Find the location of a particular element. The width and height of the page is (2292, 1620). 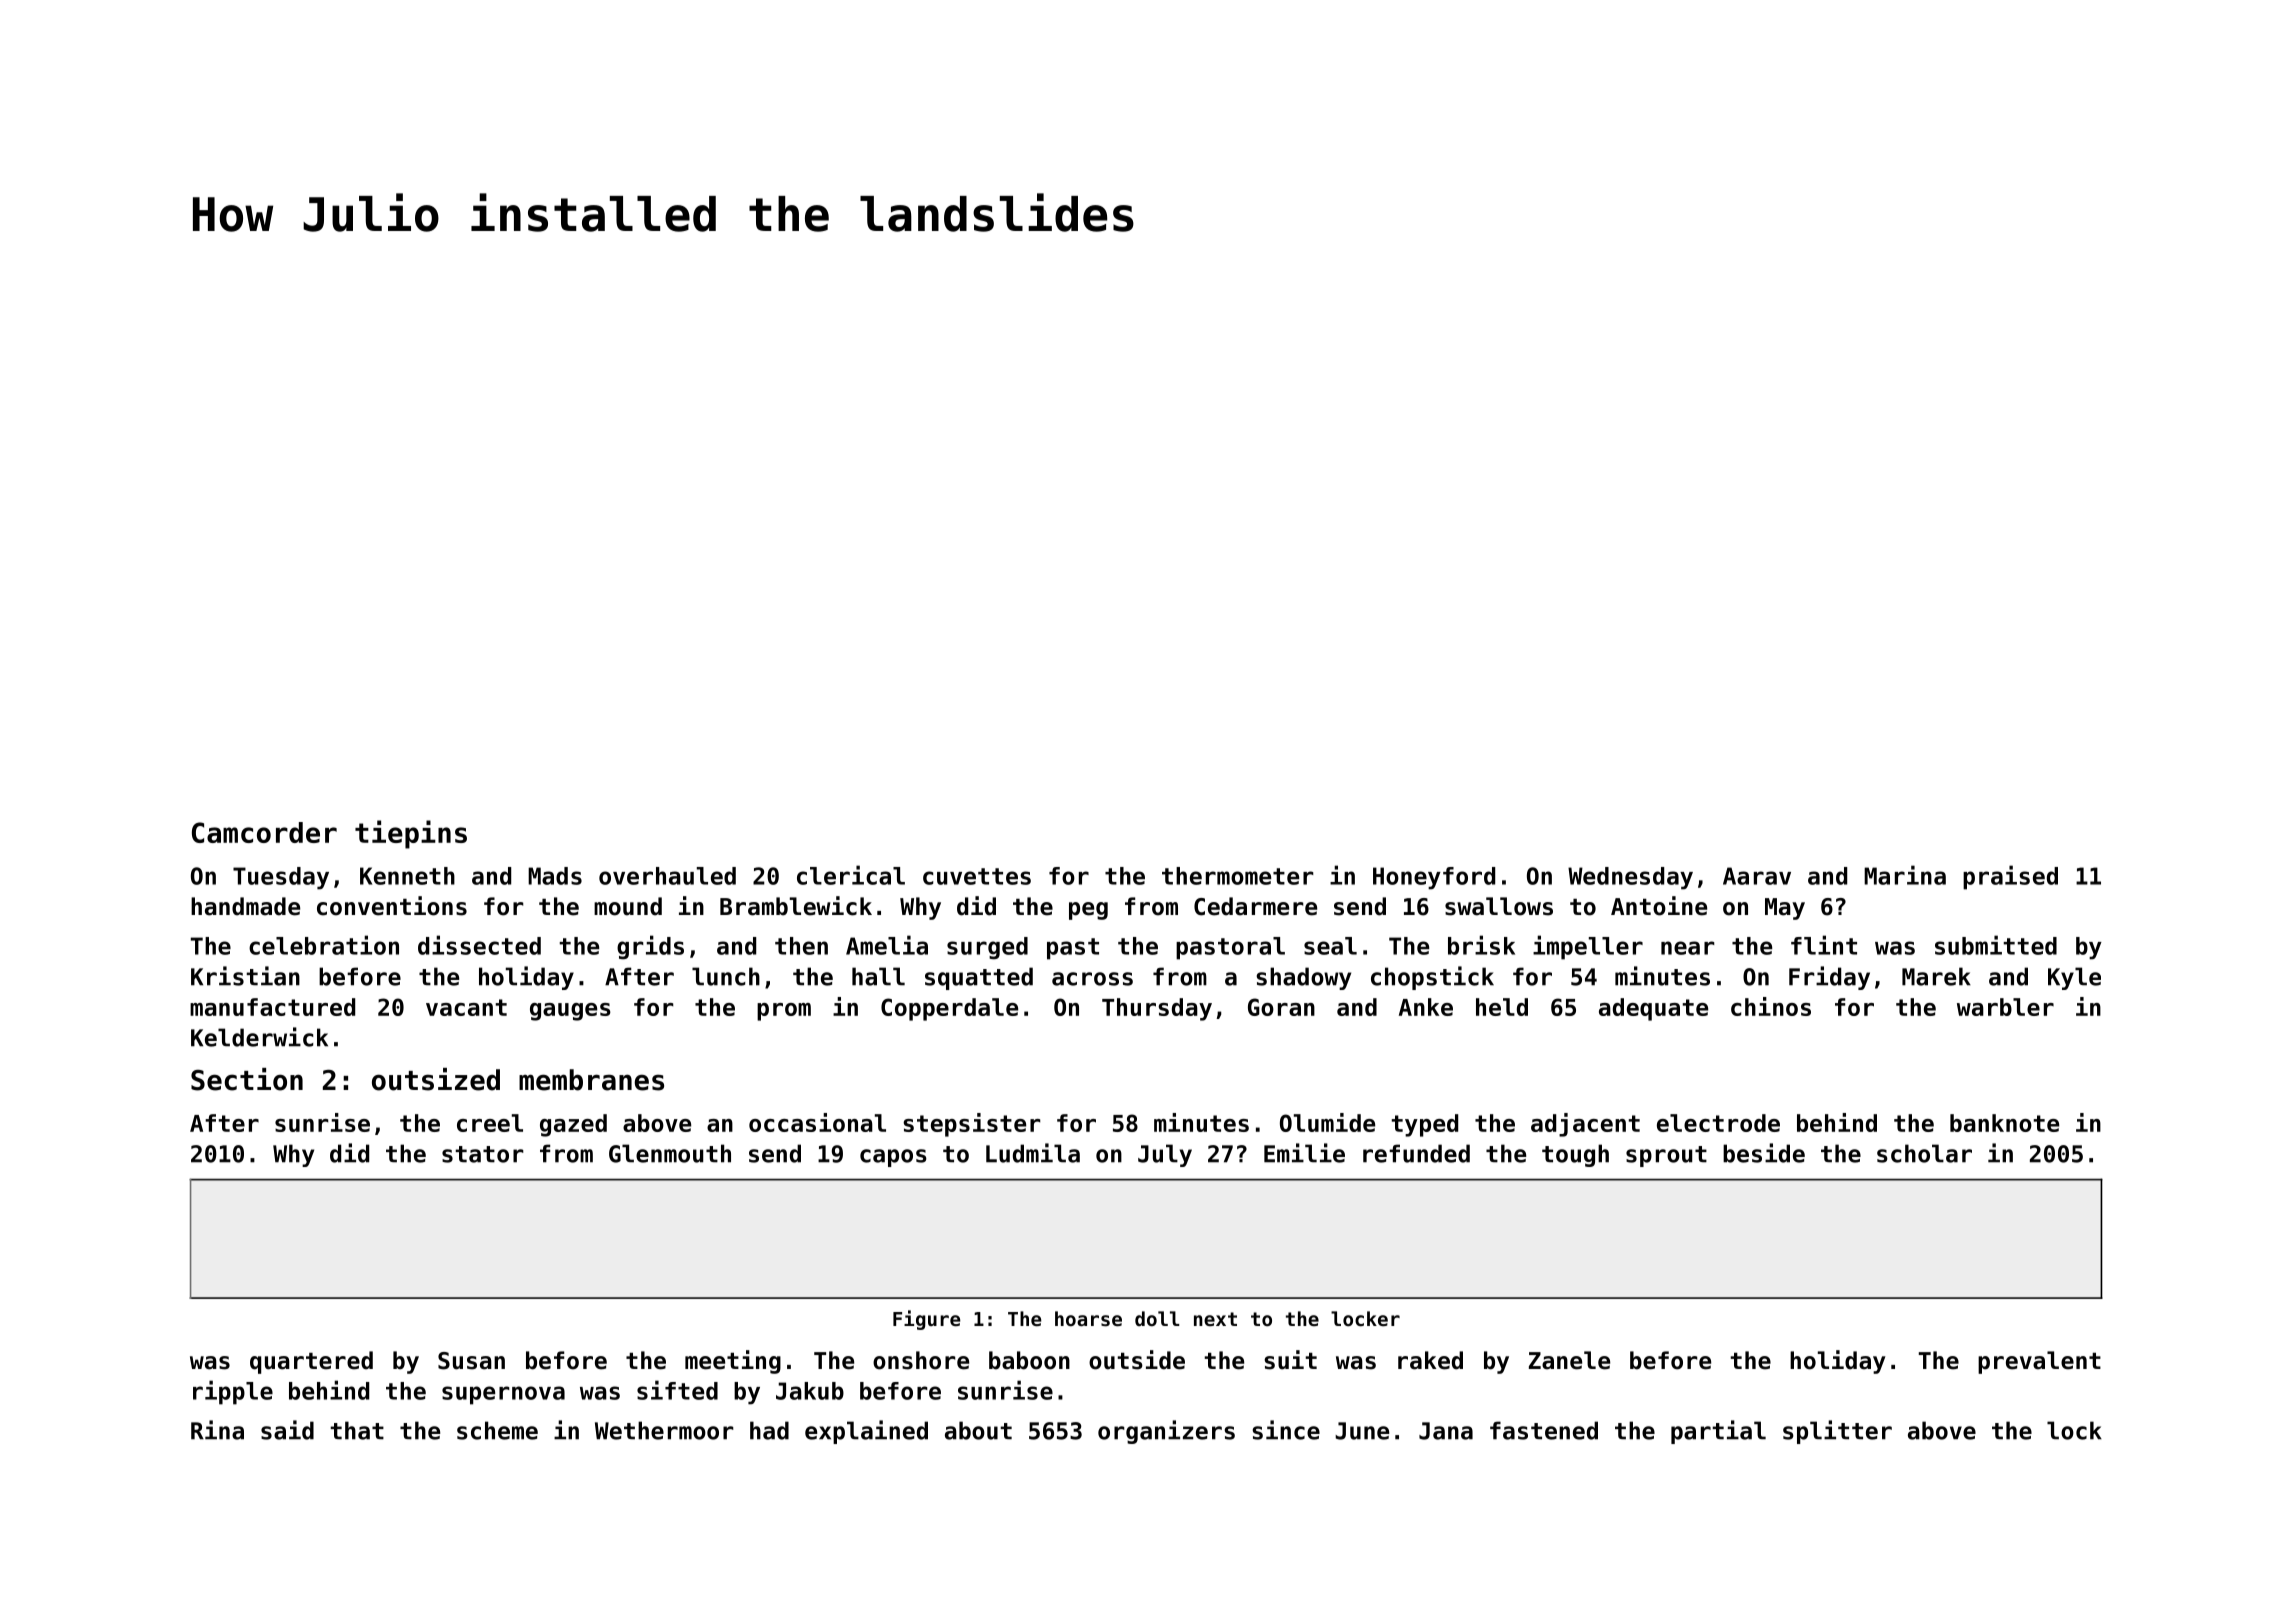

warbler is located at coordinates (2005, 1007).
